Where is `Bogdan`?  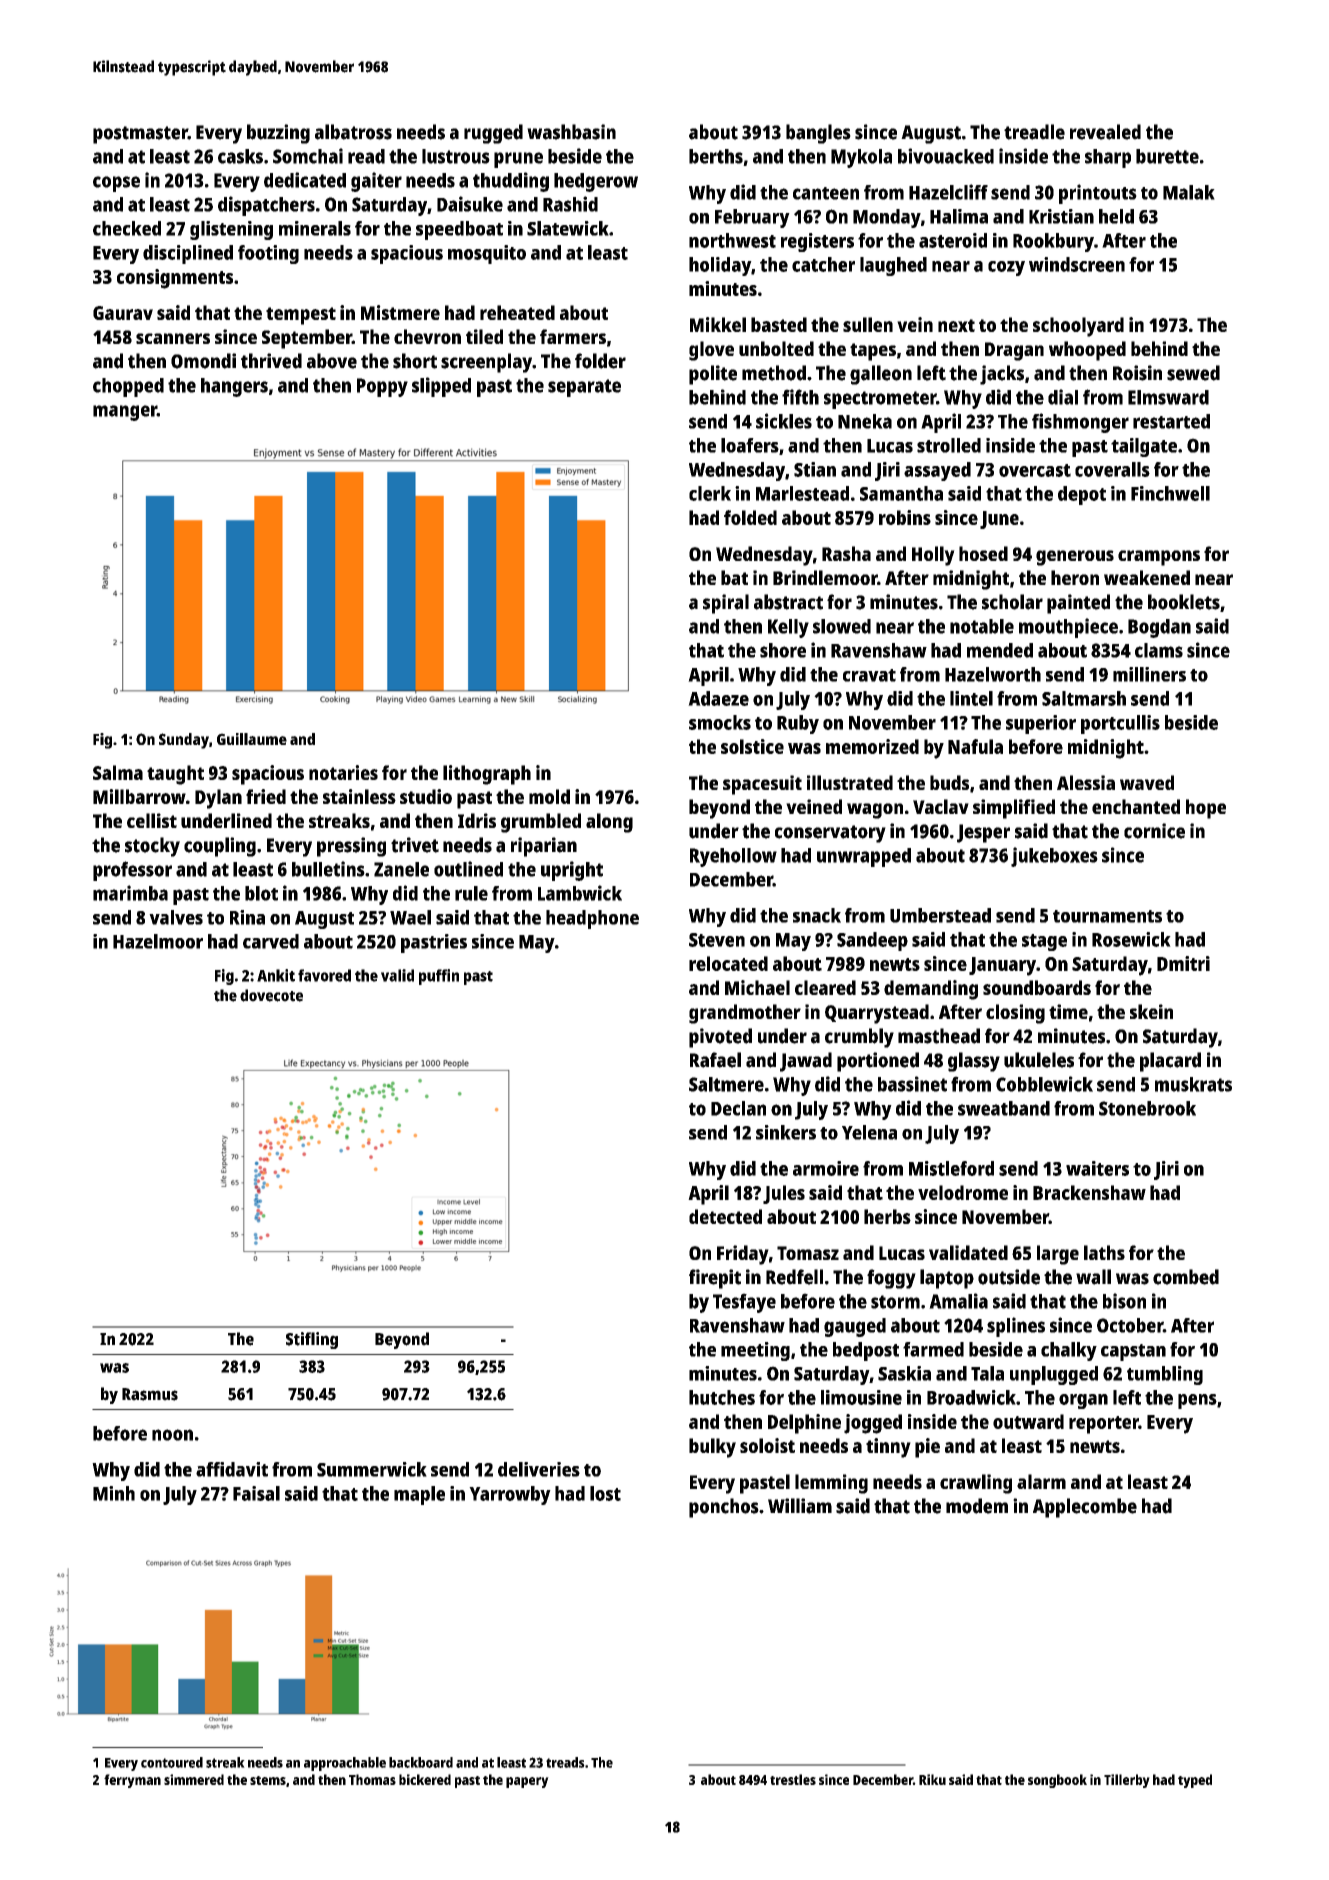
Bogdan is located at coordinates (1159, 628).
